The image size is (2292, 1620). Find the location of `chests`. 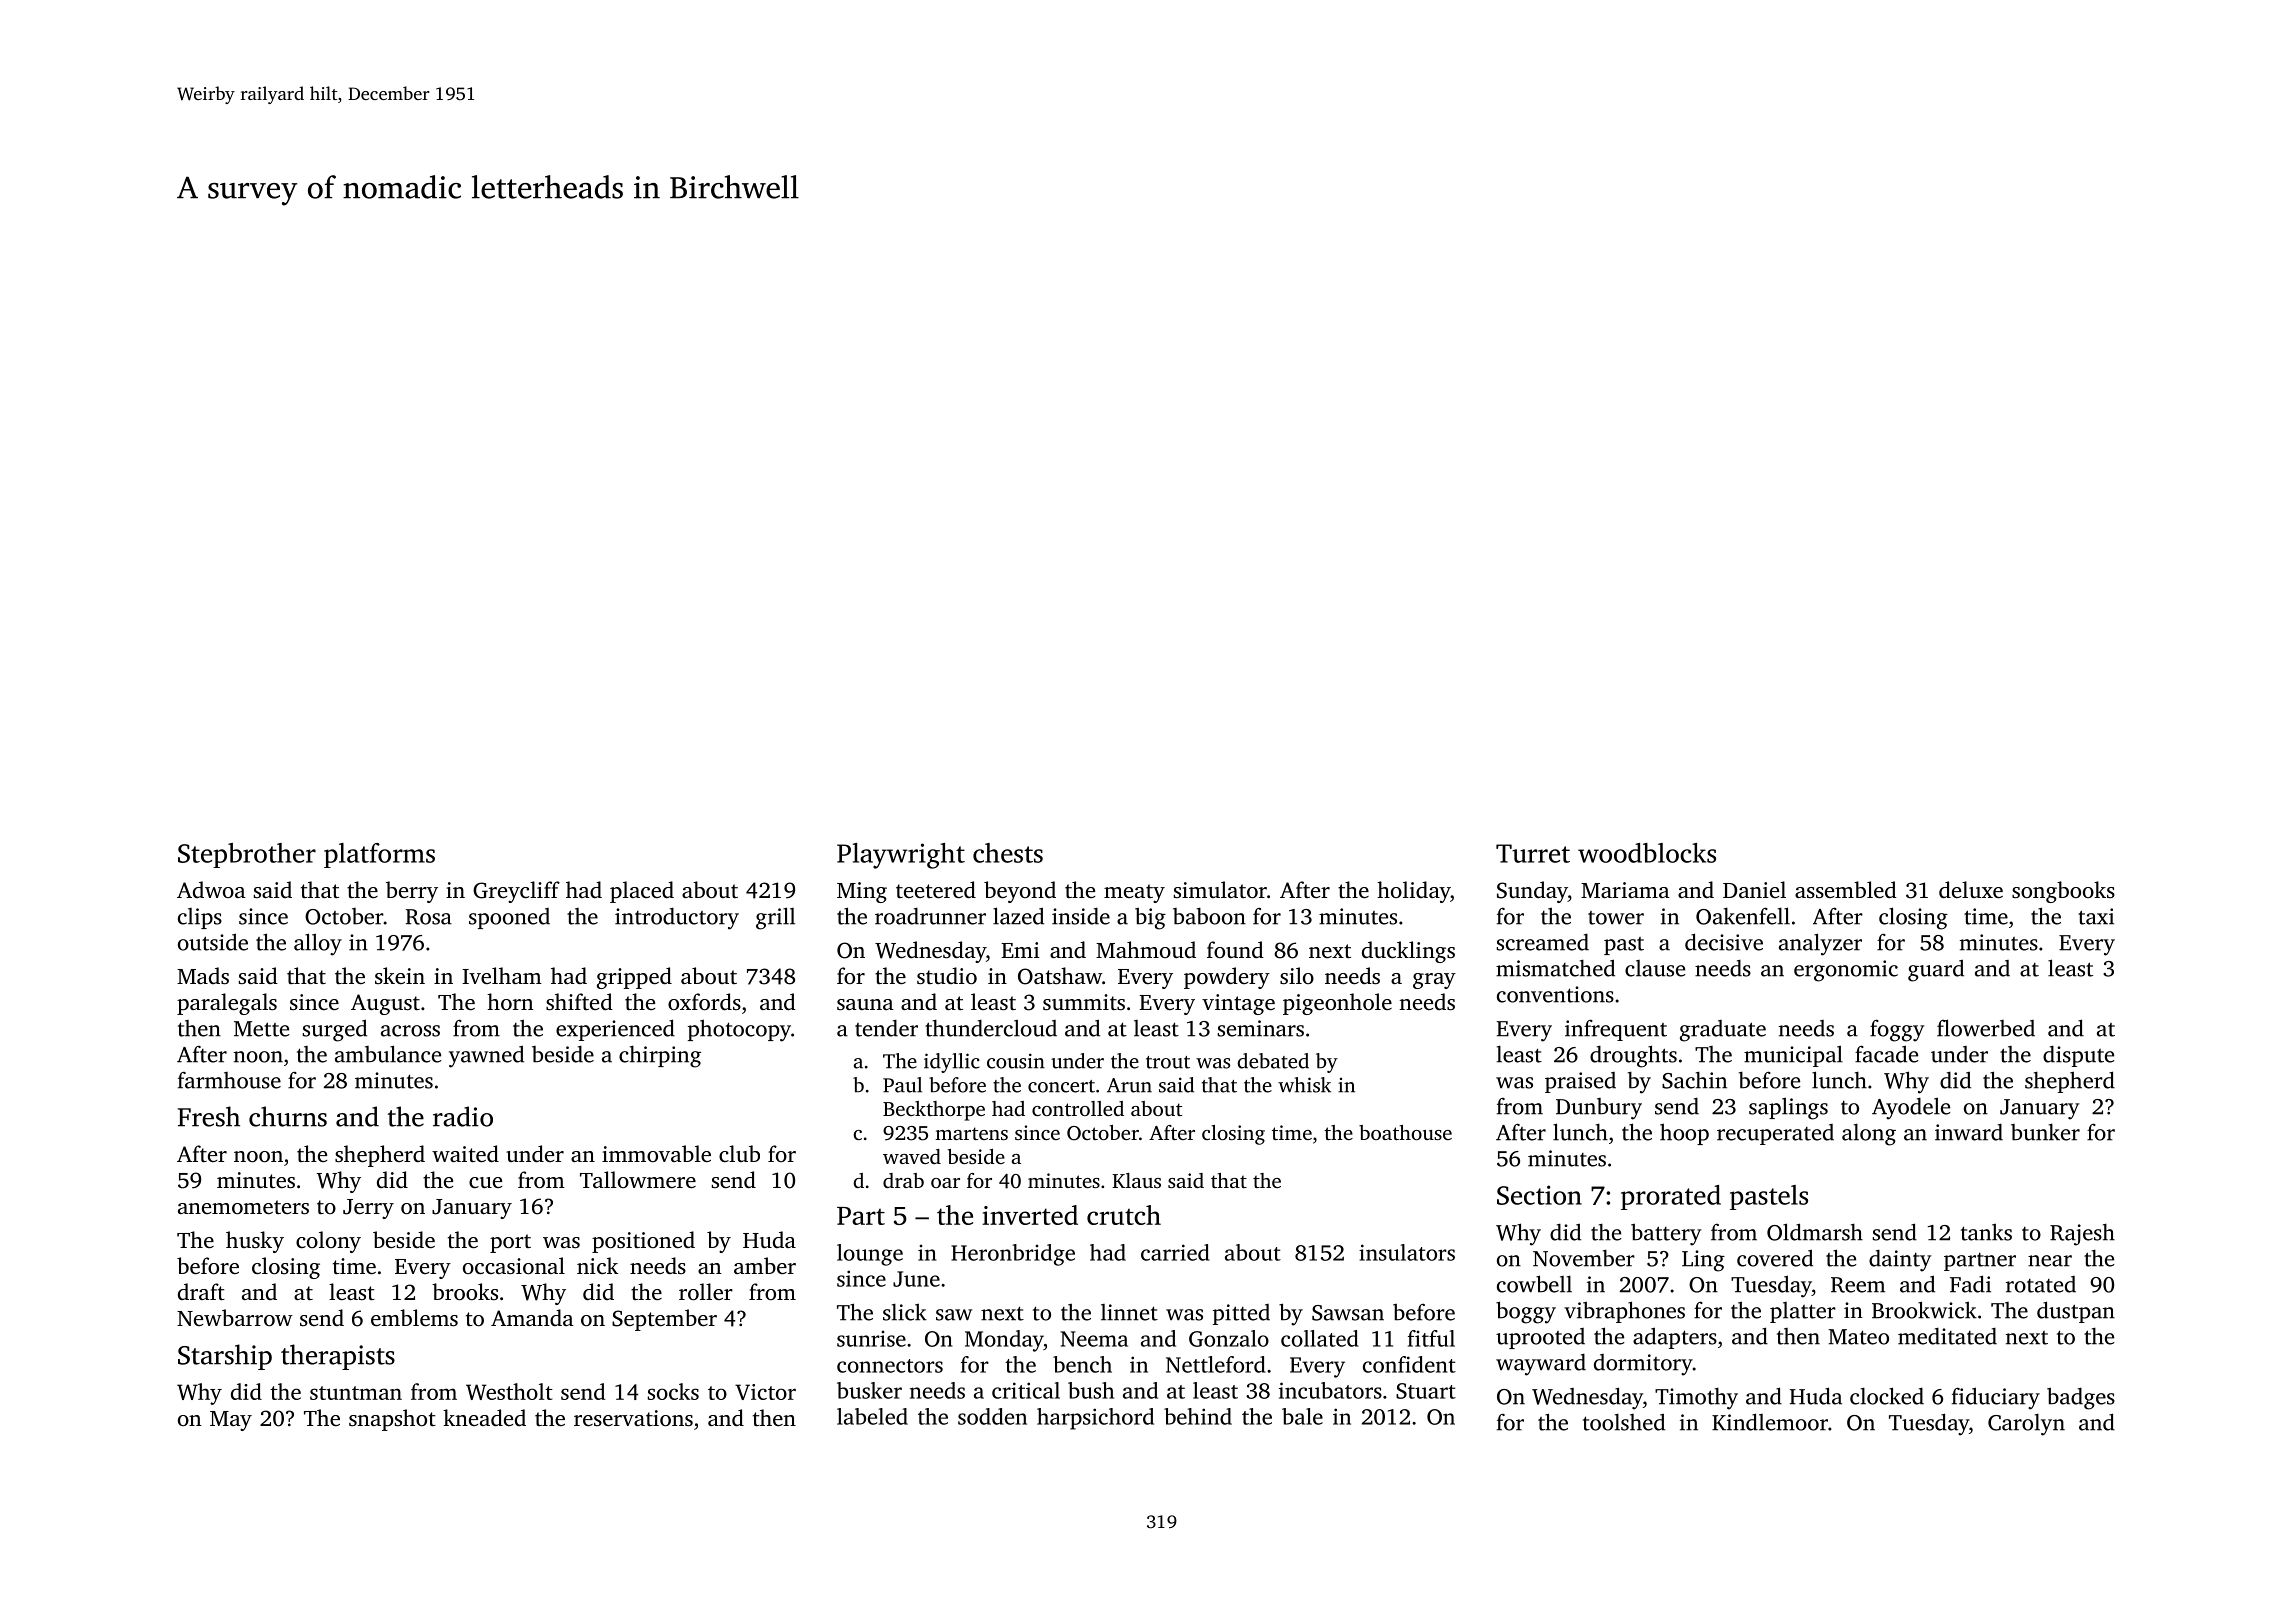

chests is located at coordinates (1008, 853).
